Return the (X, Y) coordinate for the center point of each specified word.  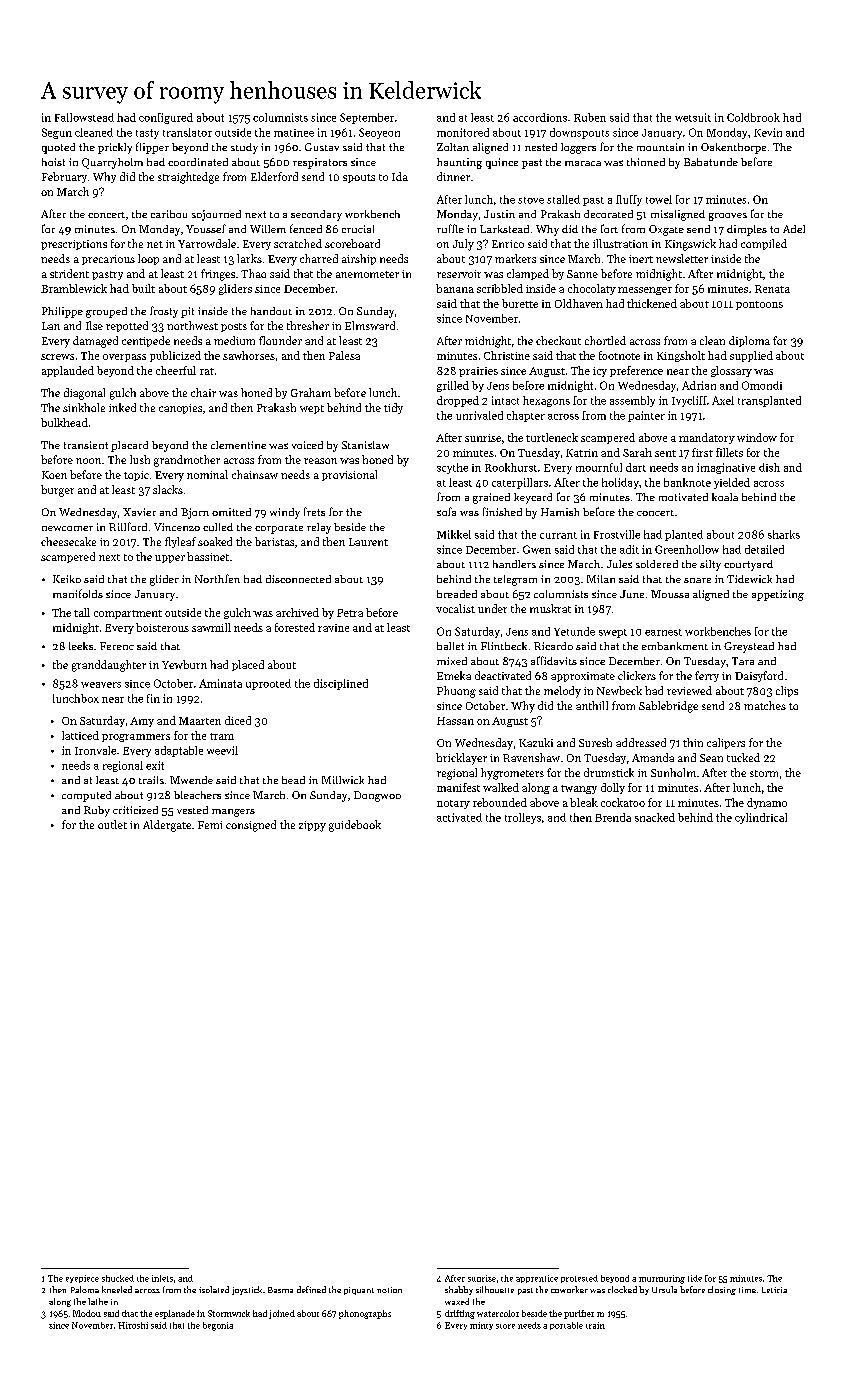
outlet (112, 824)
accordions (540, 117)
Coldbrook (753, 117)
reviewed (689, 690)
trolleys (523, 818)
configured (166, 118)
